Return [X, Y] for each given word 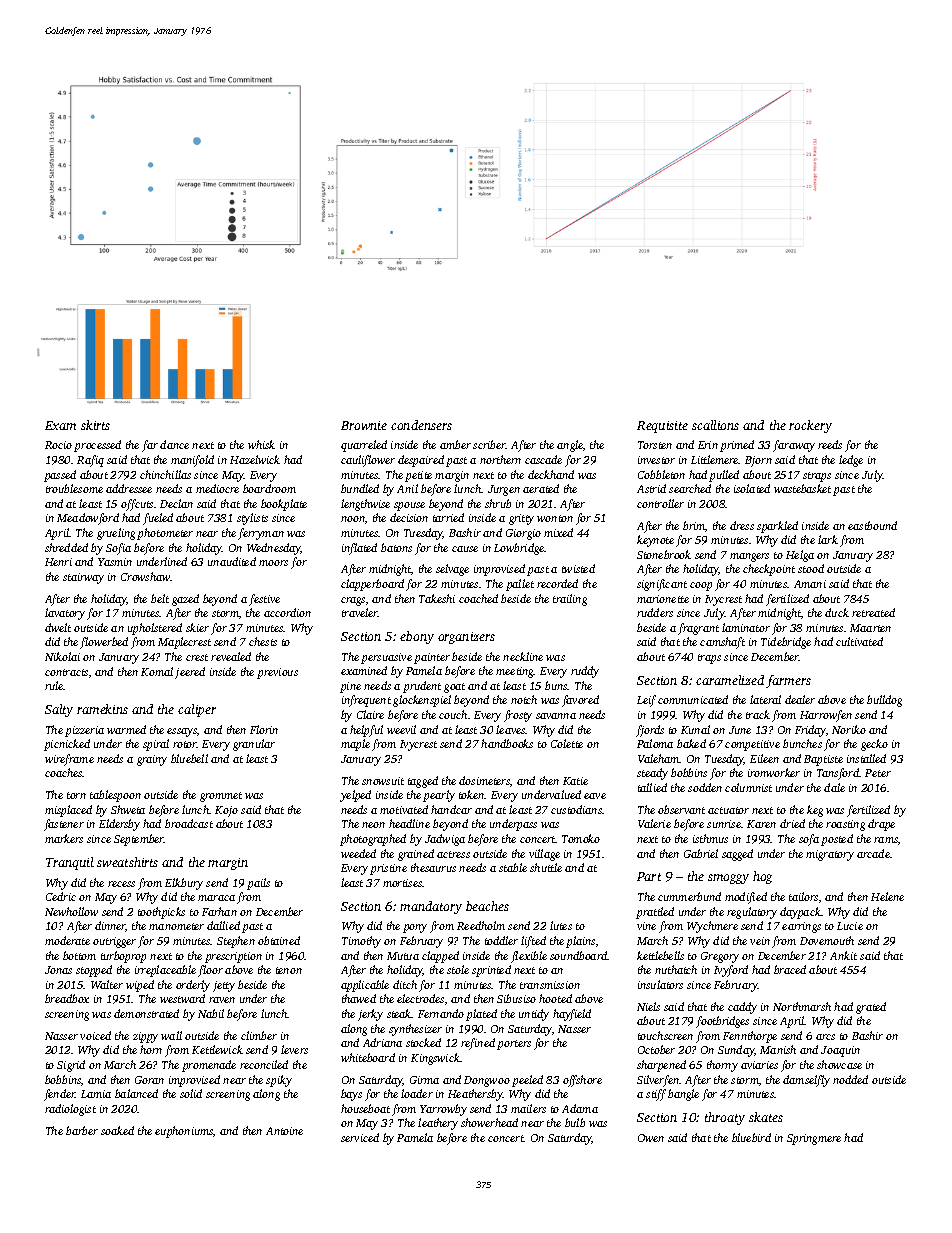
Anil [407, 488]
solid [191, 1093]
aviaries [759, 1065]
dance [174, 444]
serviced [360, 1137]
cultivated [859, 641]
